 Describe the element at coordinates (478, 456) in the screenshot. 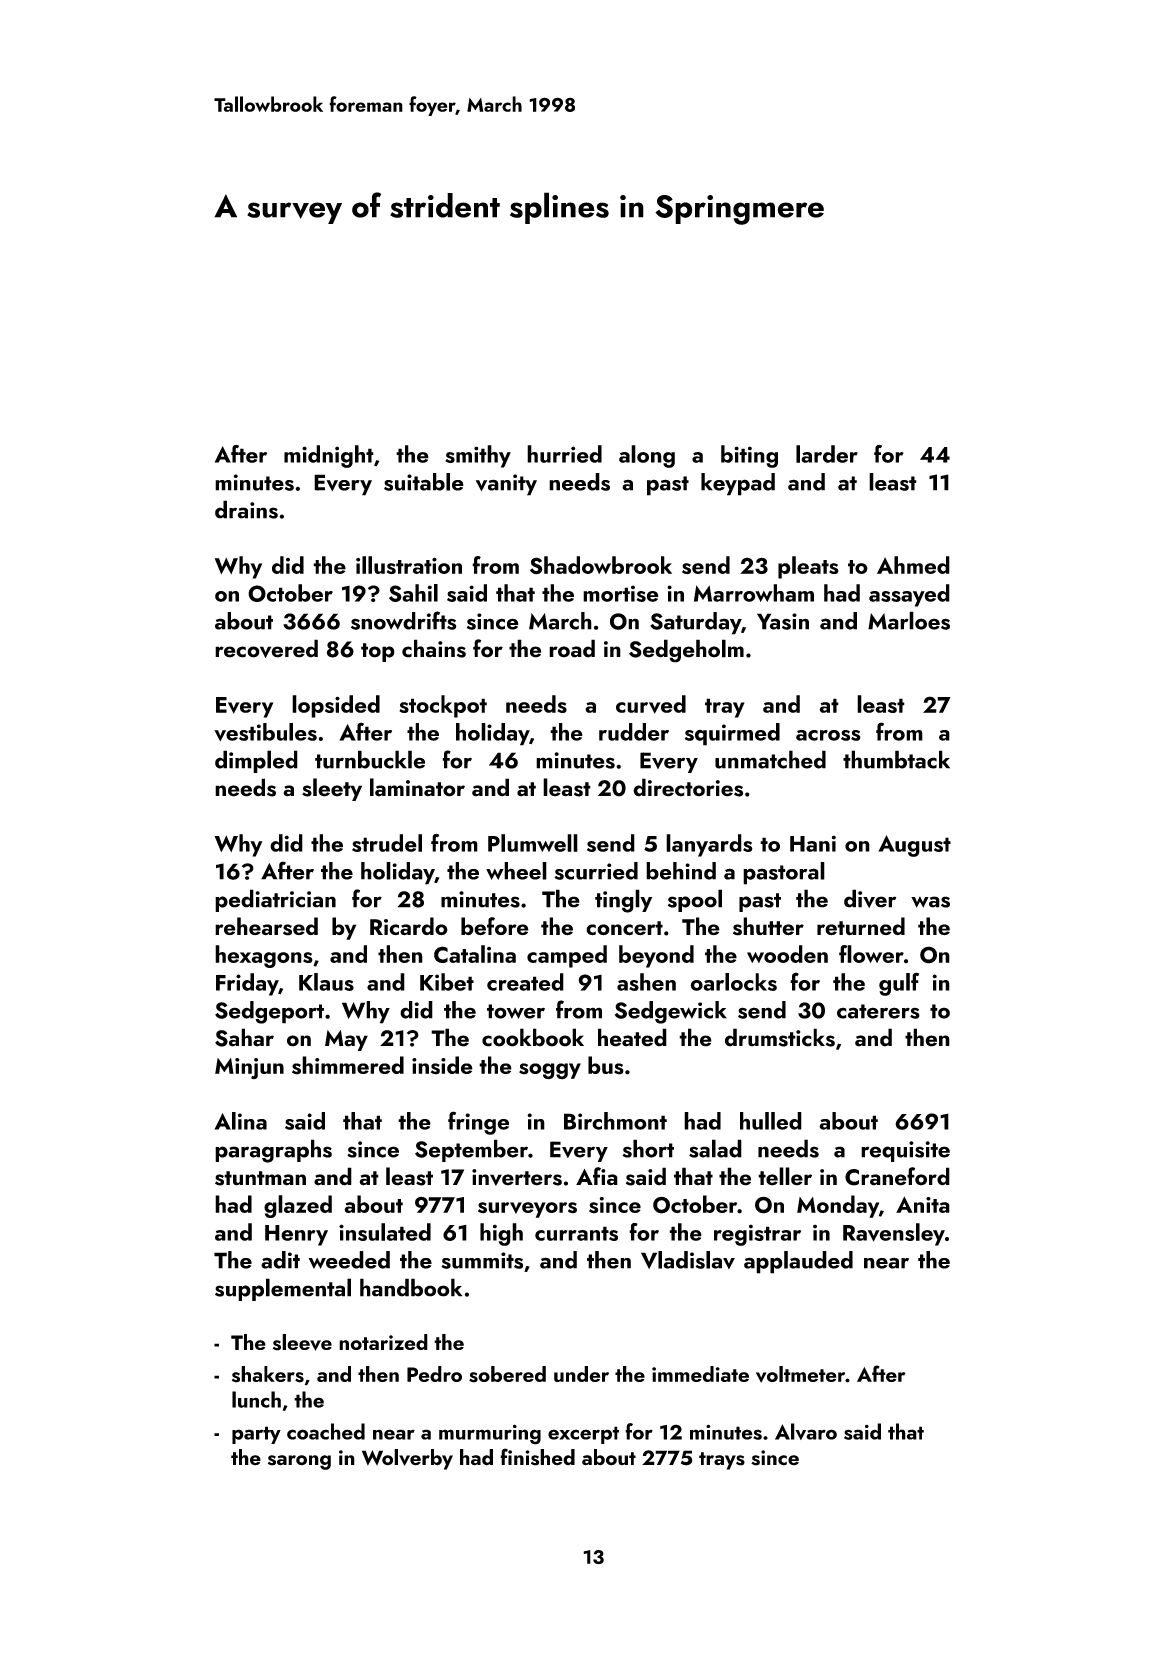

I see `smithy` at that location.
